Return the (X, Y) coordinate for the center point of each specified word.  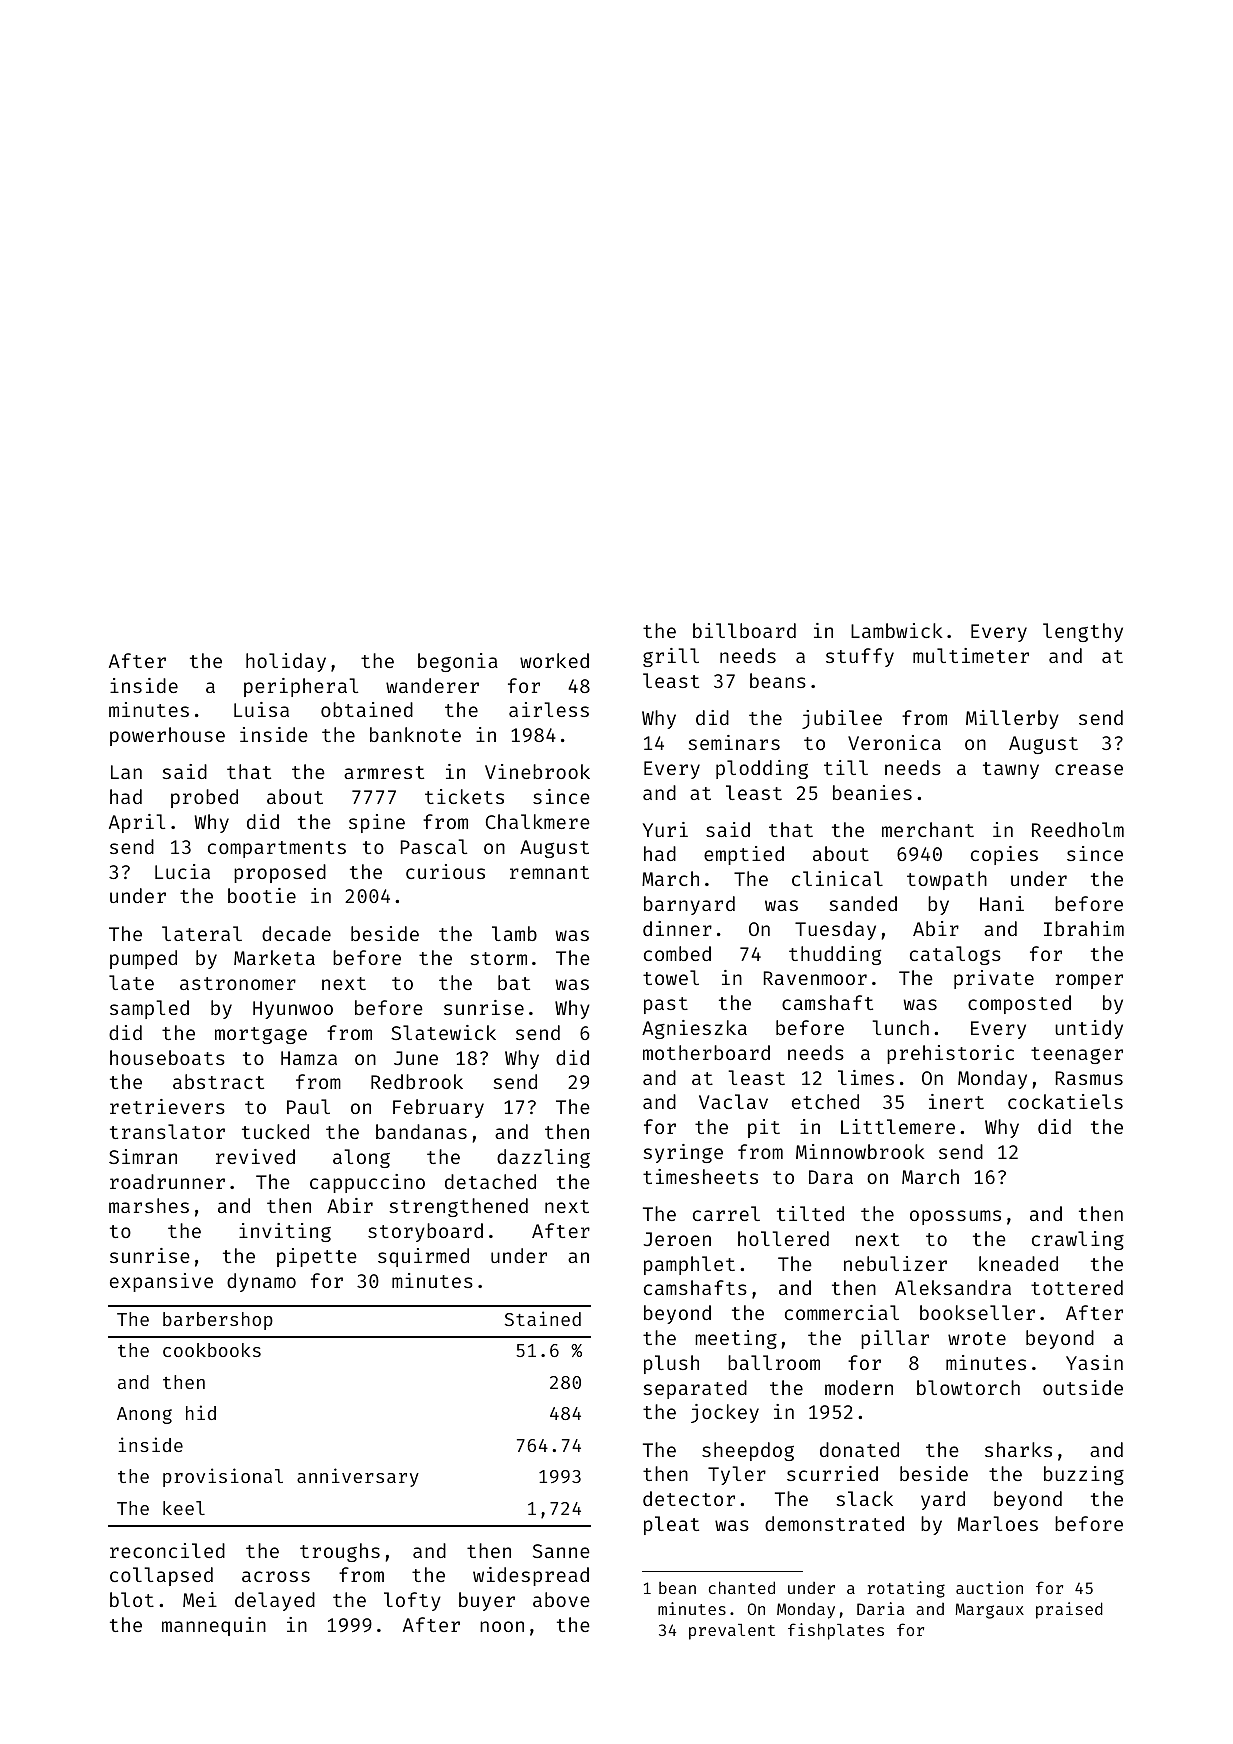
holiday (286, 662)
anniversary (358, 1477)
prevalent (732, 1632)
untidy (1089, 1029)
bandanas (421, 1131)
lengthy (1083, 632)
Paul (308, 1106)
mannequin (214, 1626)
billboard (744, 630)
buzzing (1084, 1475)
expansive (161, 1282)
